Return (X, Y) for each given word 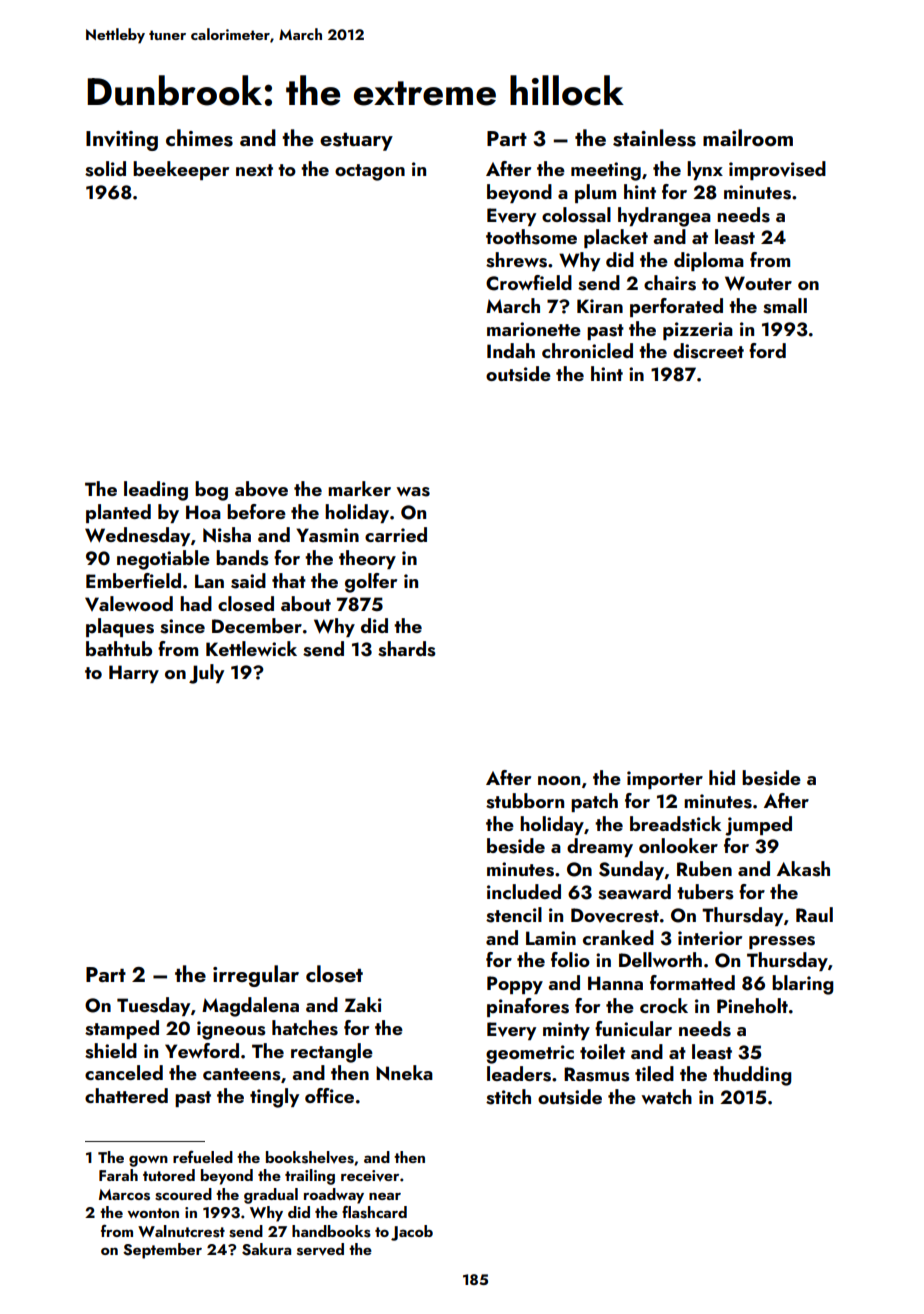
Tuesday (153, 1006)
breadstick (675, 824)
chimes (199, 138)
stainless (654, 138)
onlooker (678, 845)
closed (246, 604)
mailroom (748, 137)
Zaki (363, 1004)
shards (407, 649)
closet (334, 974)
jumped (758, 826)
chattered (126, 1095)
